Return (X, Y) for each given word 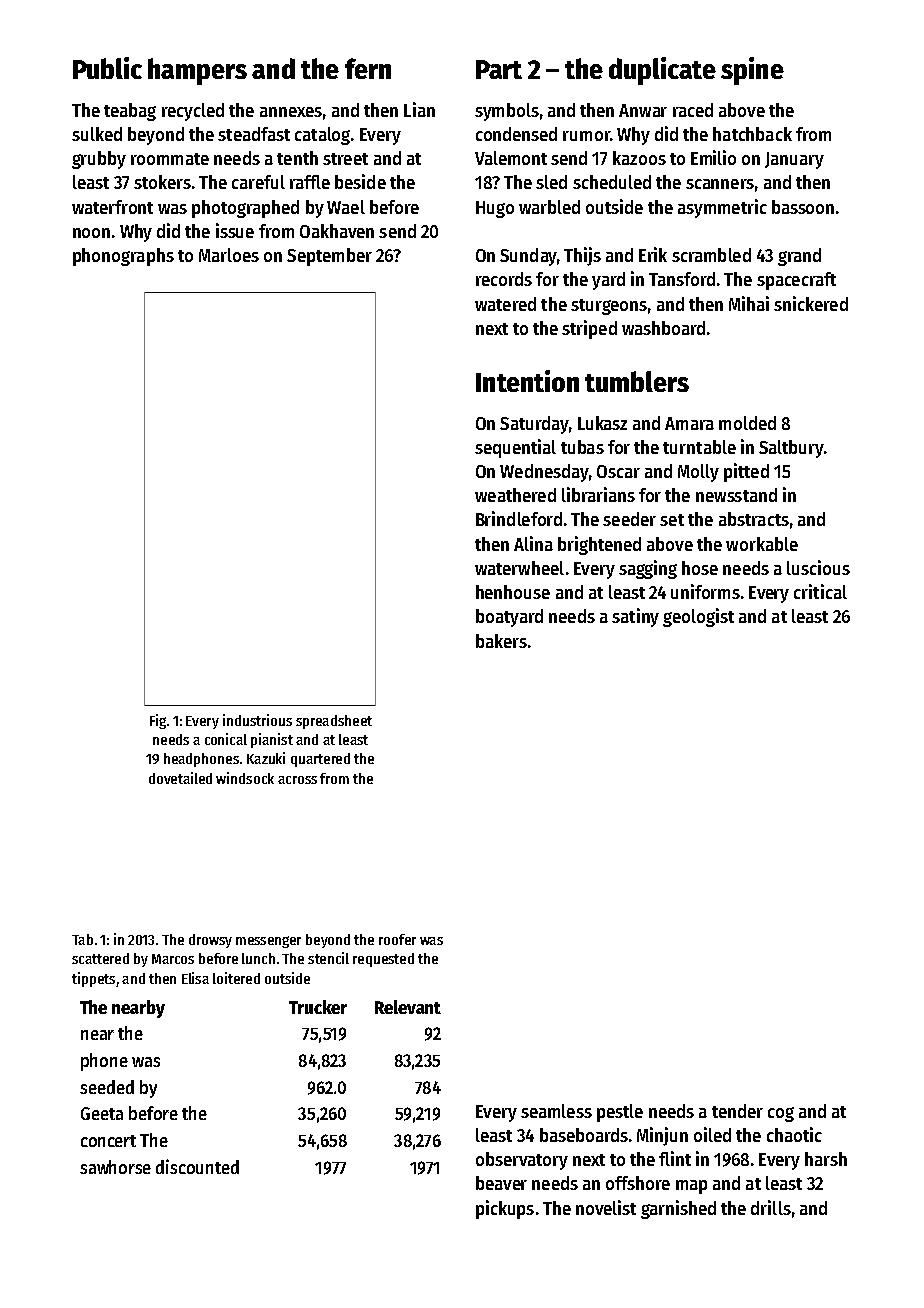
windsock (245, 778)
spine (752, 71)
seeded (107, 1087)
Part (499, 69)
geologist (698, 617)
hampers (197, 71)
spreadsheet (334, 722)
